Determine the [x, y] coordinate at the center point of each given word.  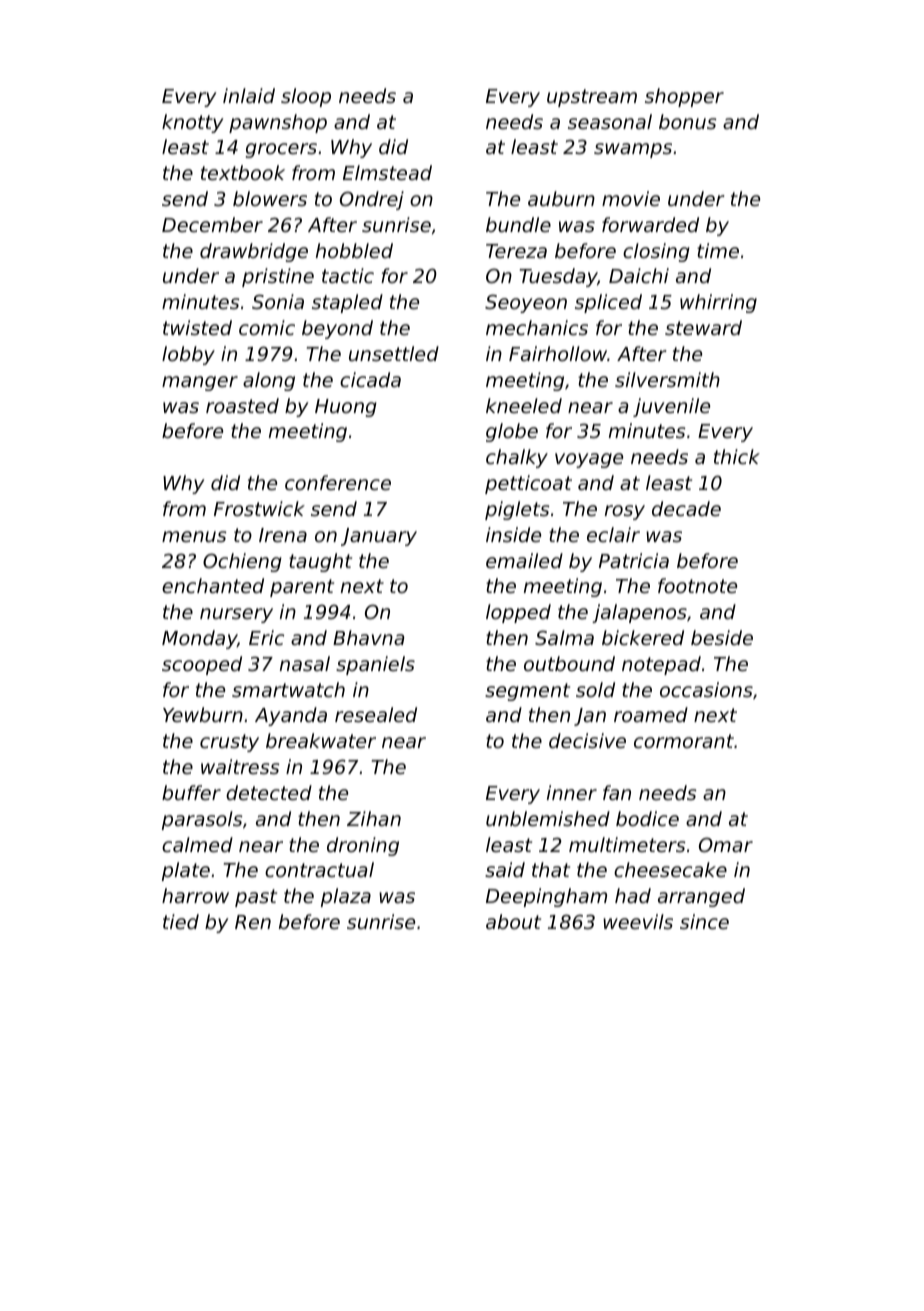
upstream [592, 98]
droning [363, 846]
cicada [370, 379]
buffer [191, 792]
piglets [517, 510]
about [513, 921]
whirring [718, 303]
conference [338, 482]
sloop [306, 97]
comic [267, 327]
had [633, 895]
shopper [684, 97]
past [256, 898]
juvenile [671, 407]
